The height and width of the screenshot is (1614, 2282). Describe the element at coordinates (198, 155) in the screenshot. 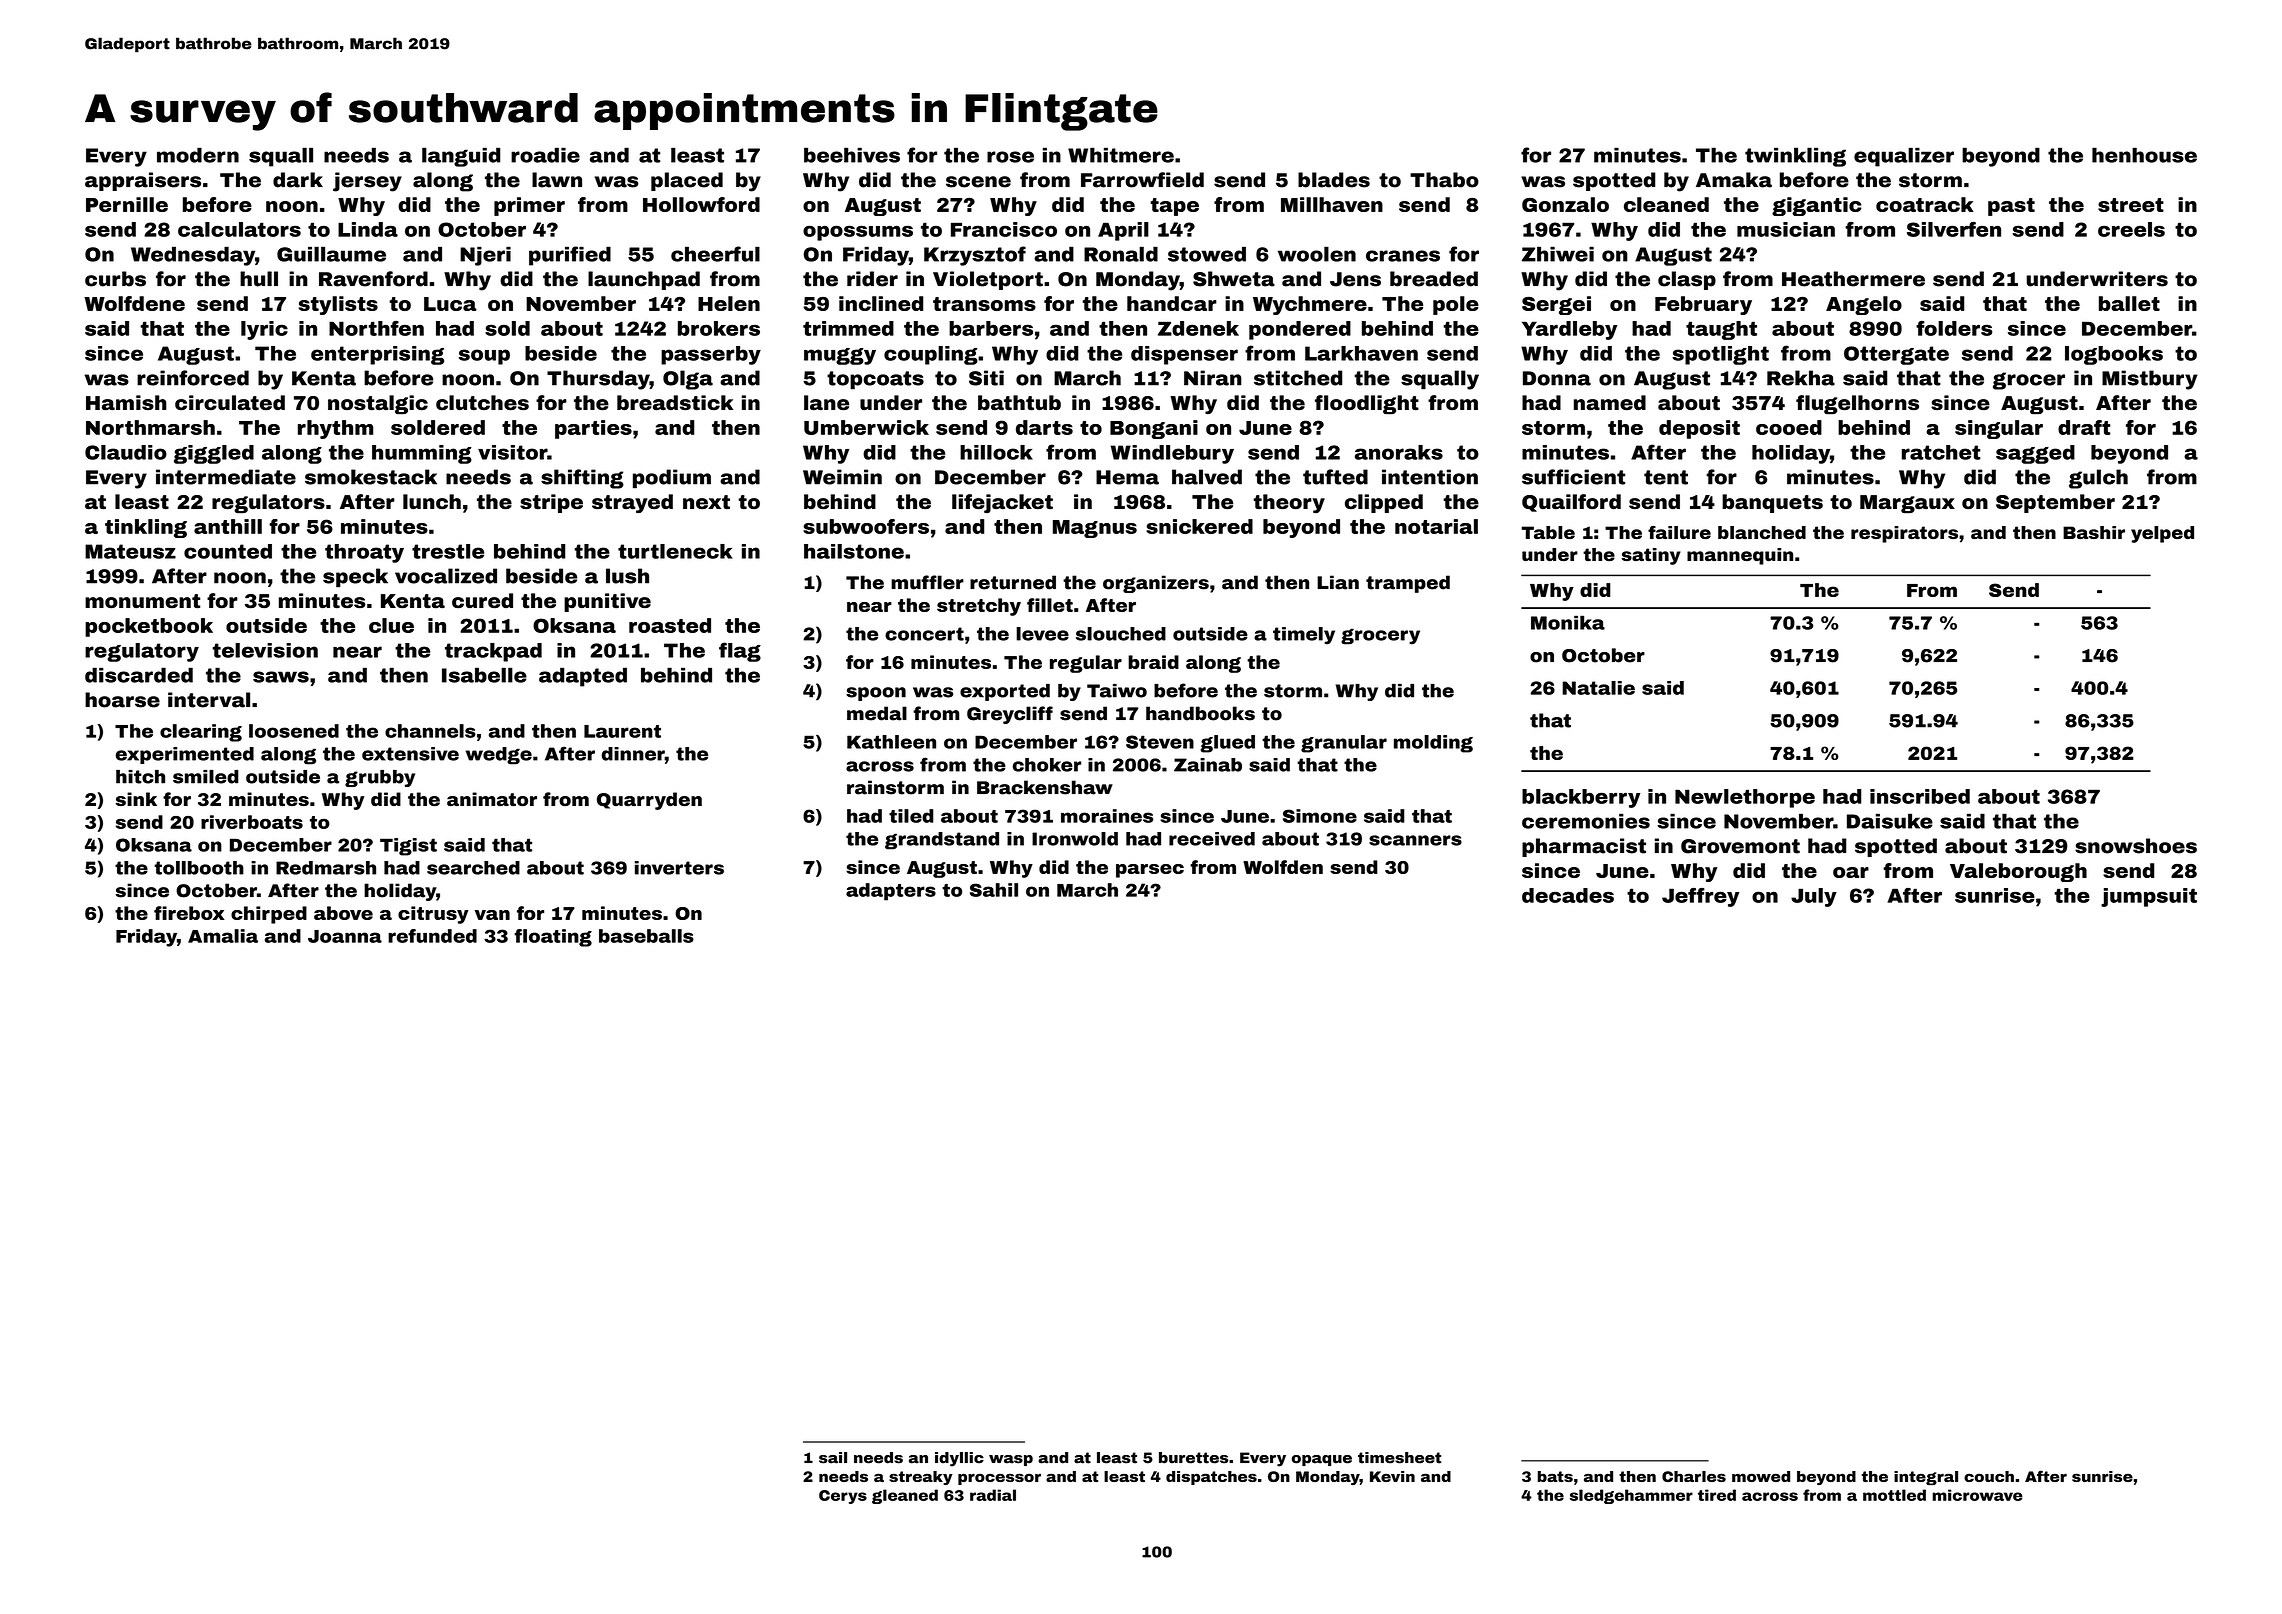

I see `modern` at that location.
